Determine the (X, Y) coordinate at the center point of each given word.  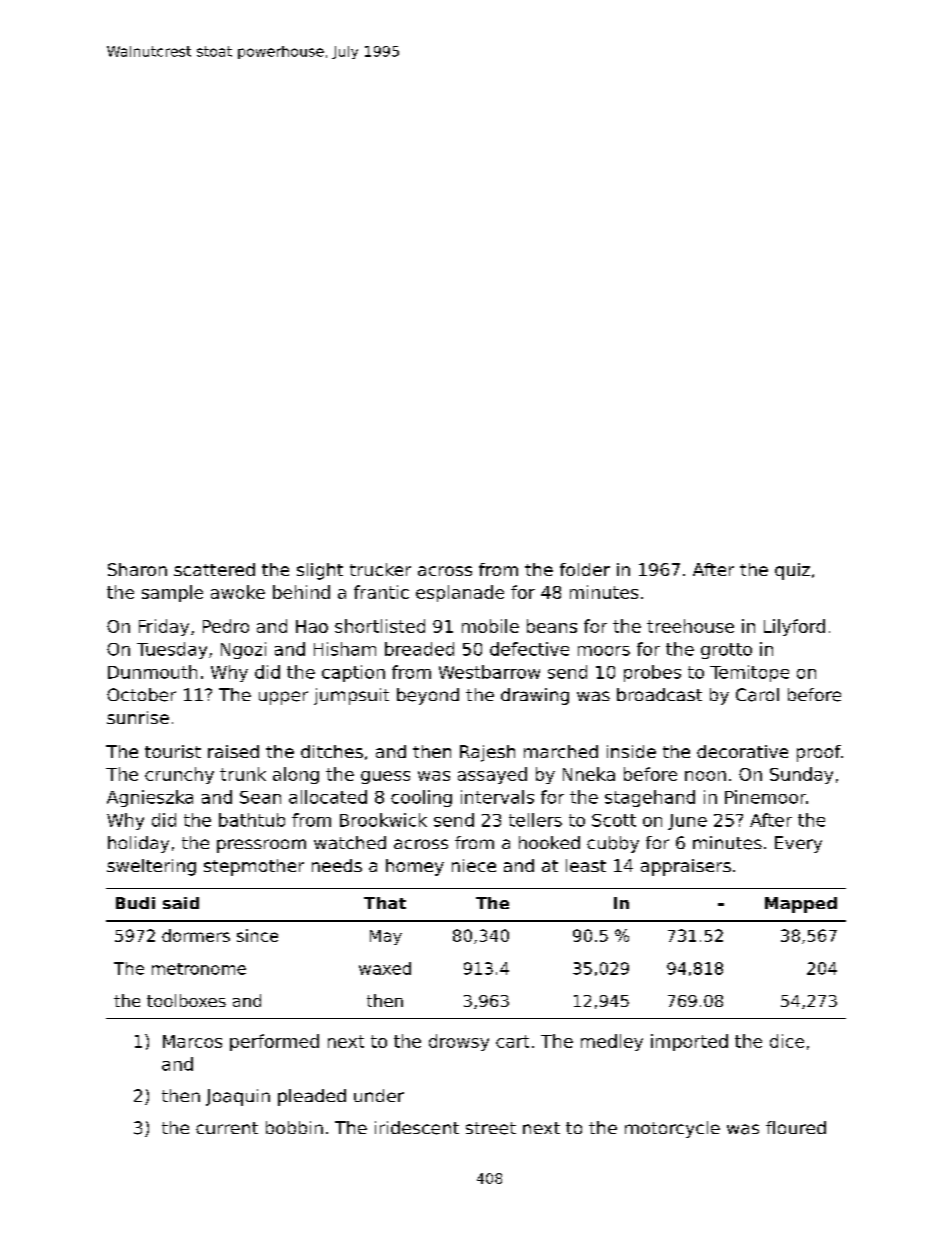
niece (474, 865)
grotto (726, 651)
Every (798, 844)
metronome (199, 969)
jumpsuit (351, 696)
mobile (490, 626)
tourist (173, 751)
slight (320, 571)
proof (819, 753)
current (227, 1128)
